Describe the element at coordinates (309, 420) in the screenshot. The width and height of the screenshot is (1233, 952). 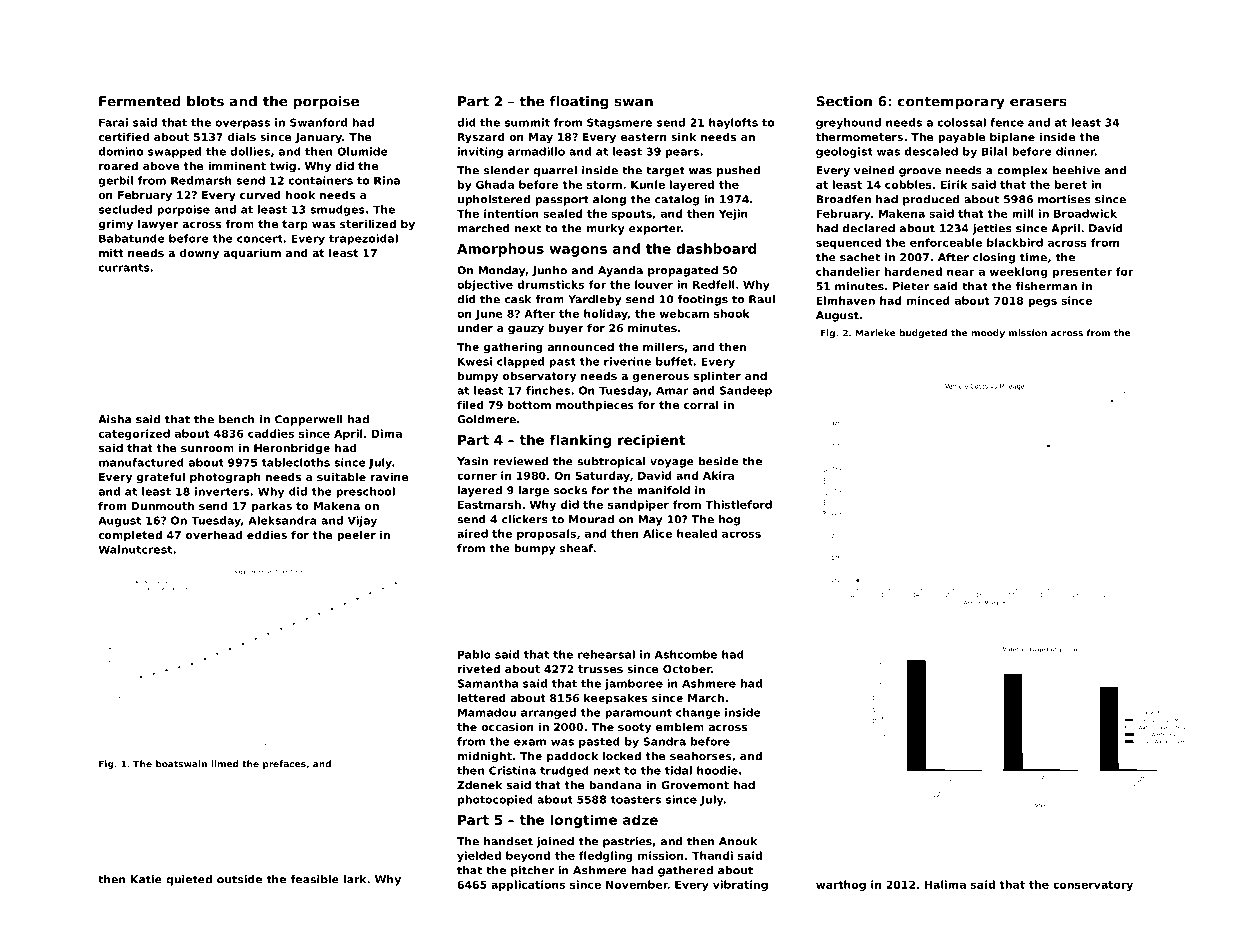
I see `Copperwell` at that location.
